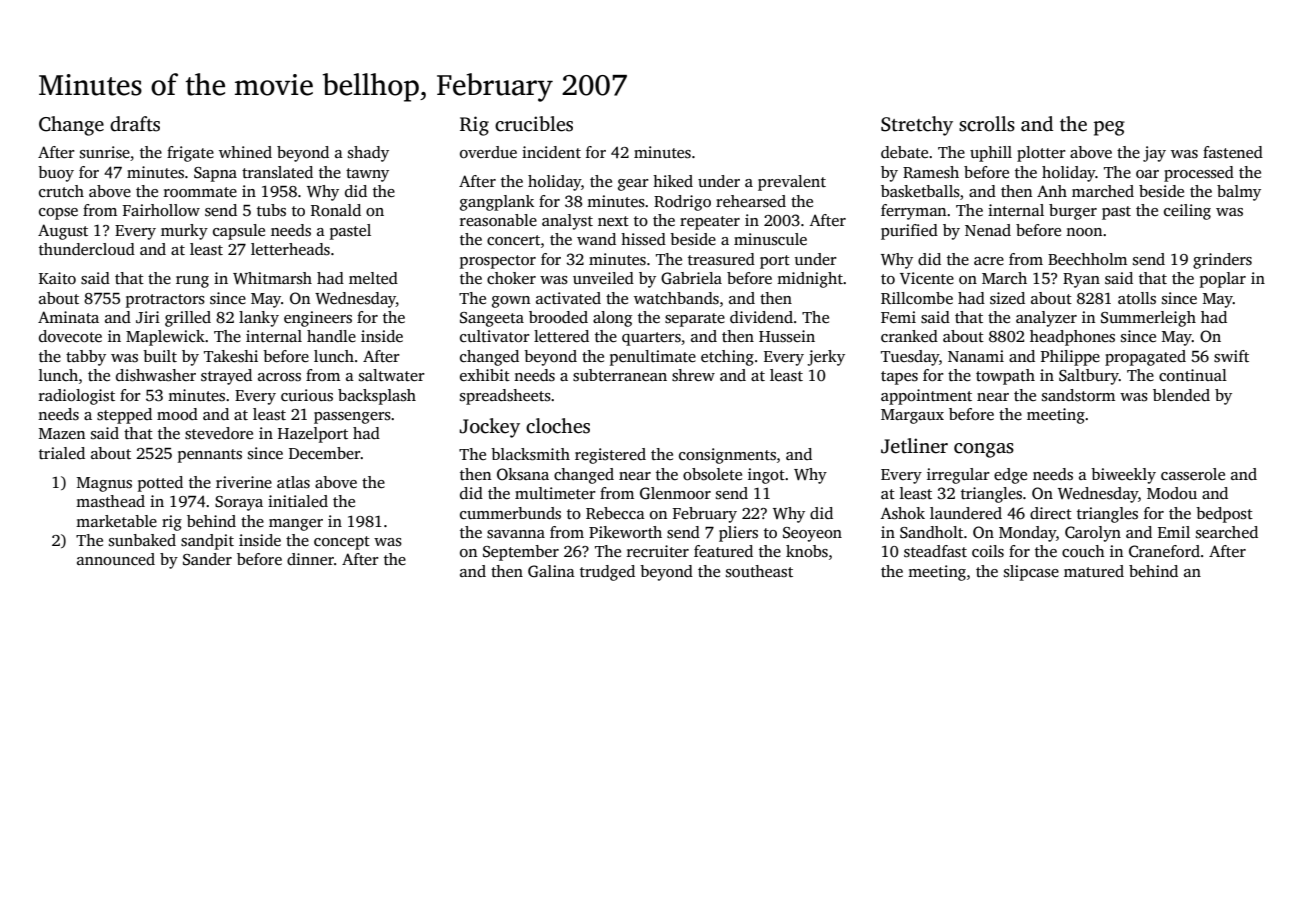  I want to click on announced, so click(116, 559).
